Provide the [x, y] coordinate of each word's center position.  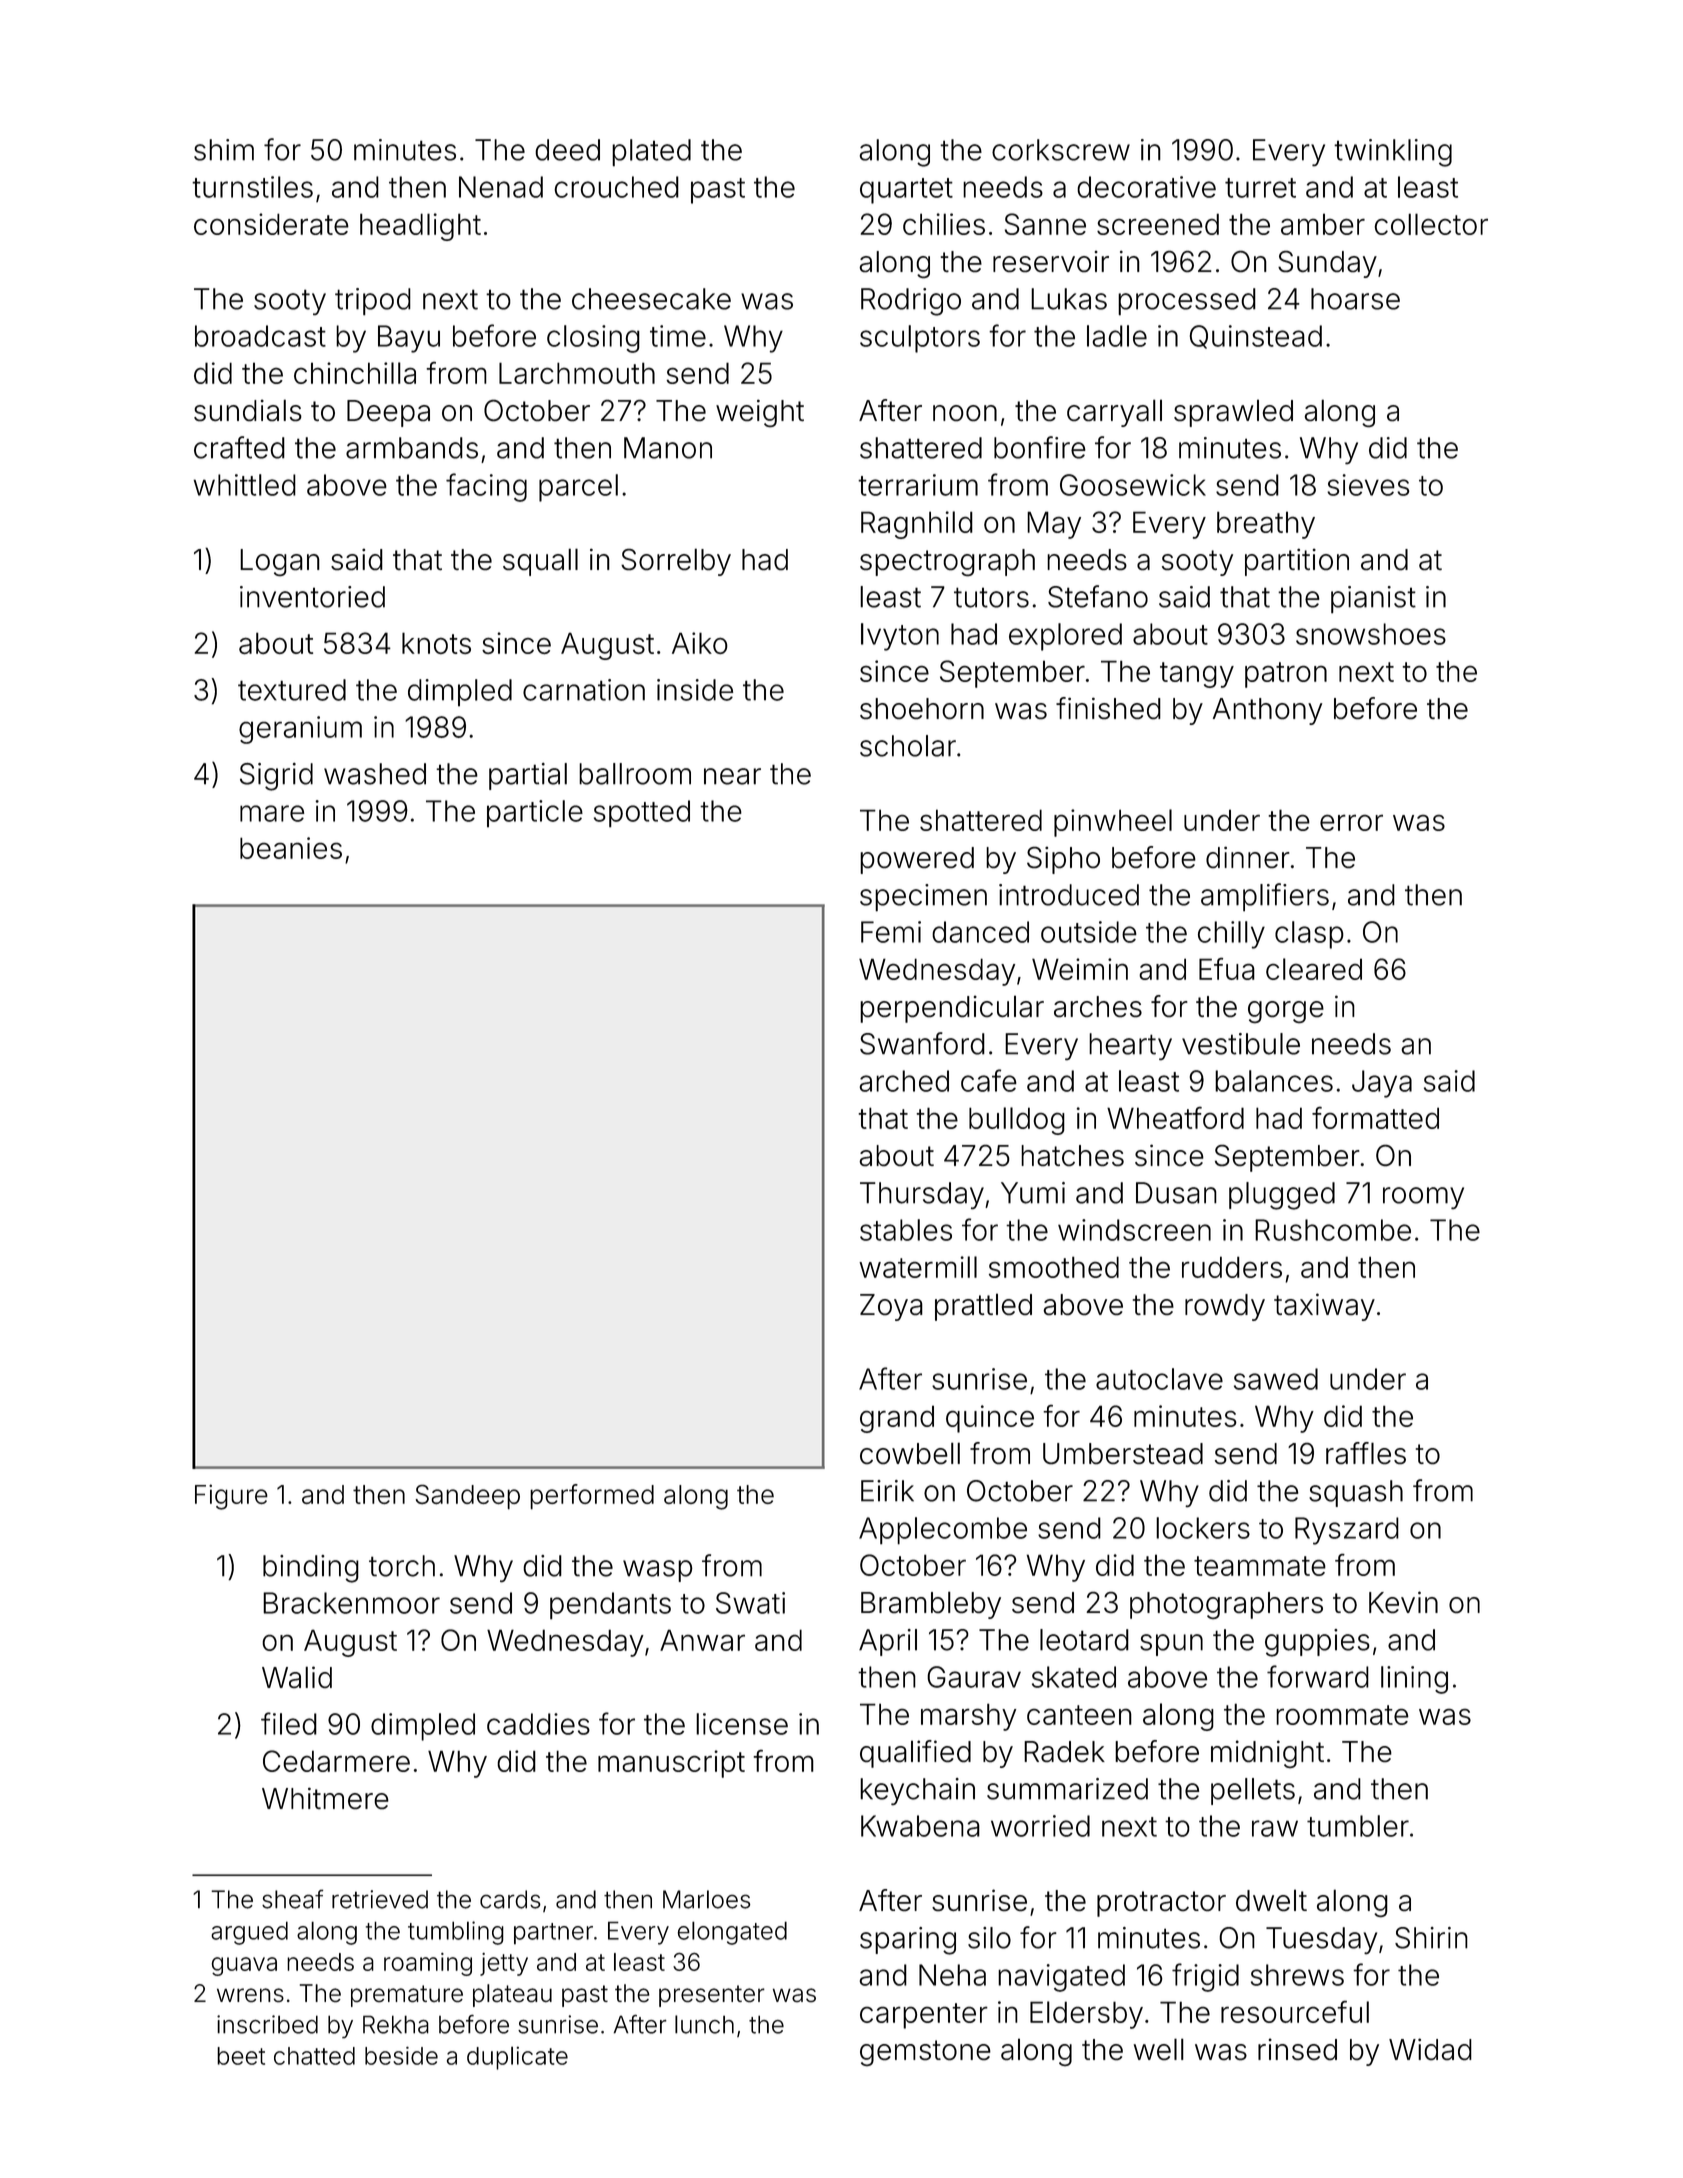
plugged [1282, 1196]
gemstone [925, 2053]
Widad [1430, 2049]
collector [1431, 224]
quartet [906, 191]
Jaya [1382, 1084]
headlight [420, 227]
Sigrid [276, 777]
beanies [291, 848]
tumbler [1358, 1826]
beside [401, 2056]
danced [980, 932]
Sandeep [468, 1497]
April [888, 1642]
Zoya [891, 1307]
